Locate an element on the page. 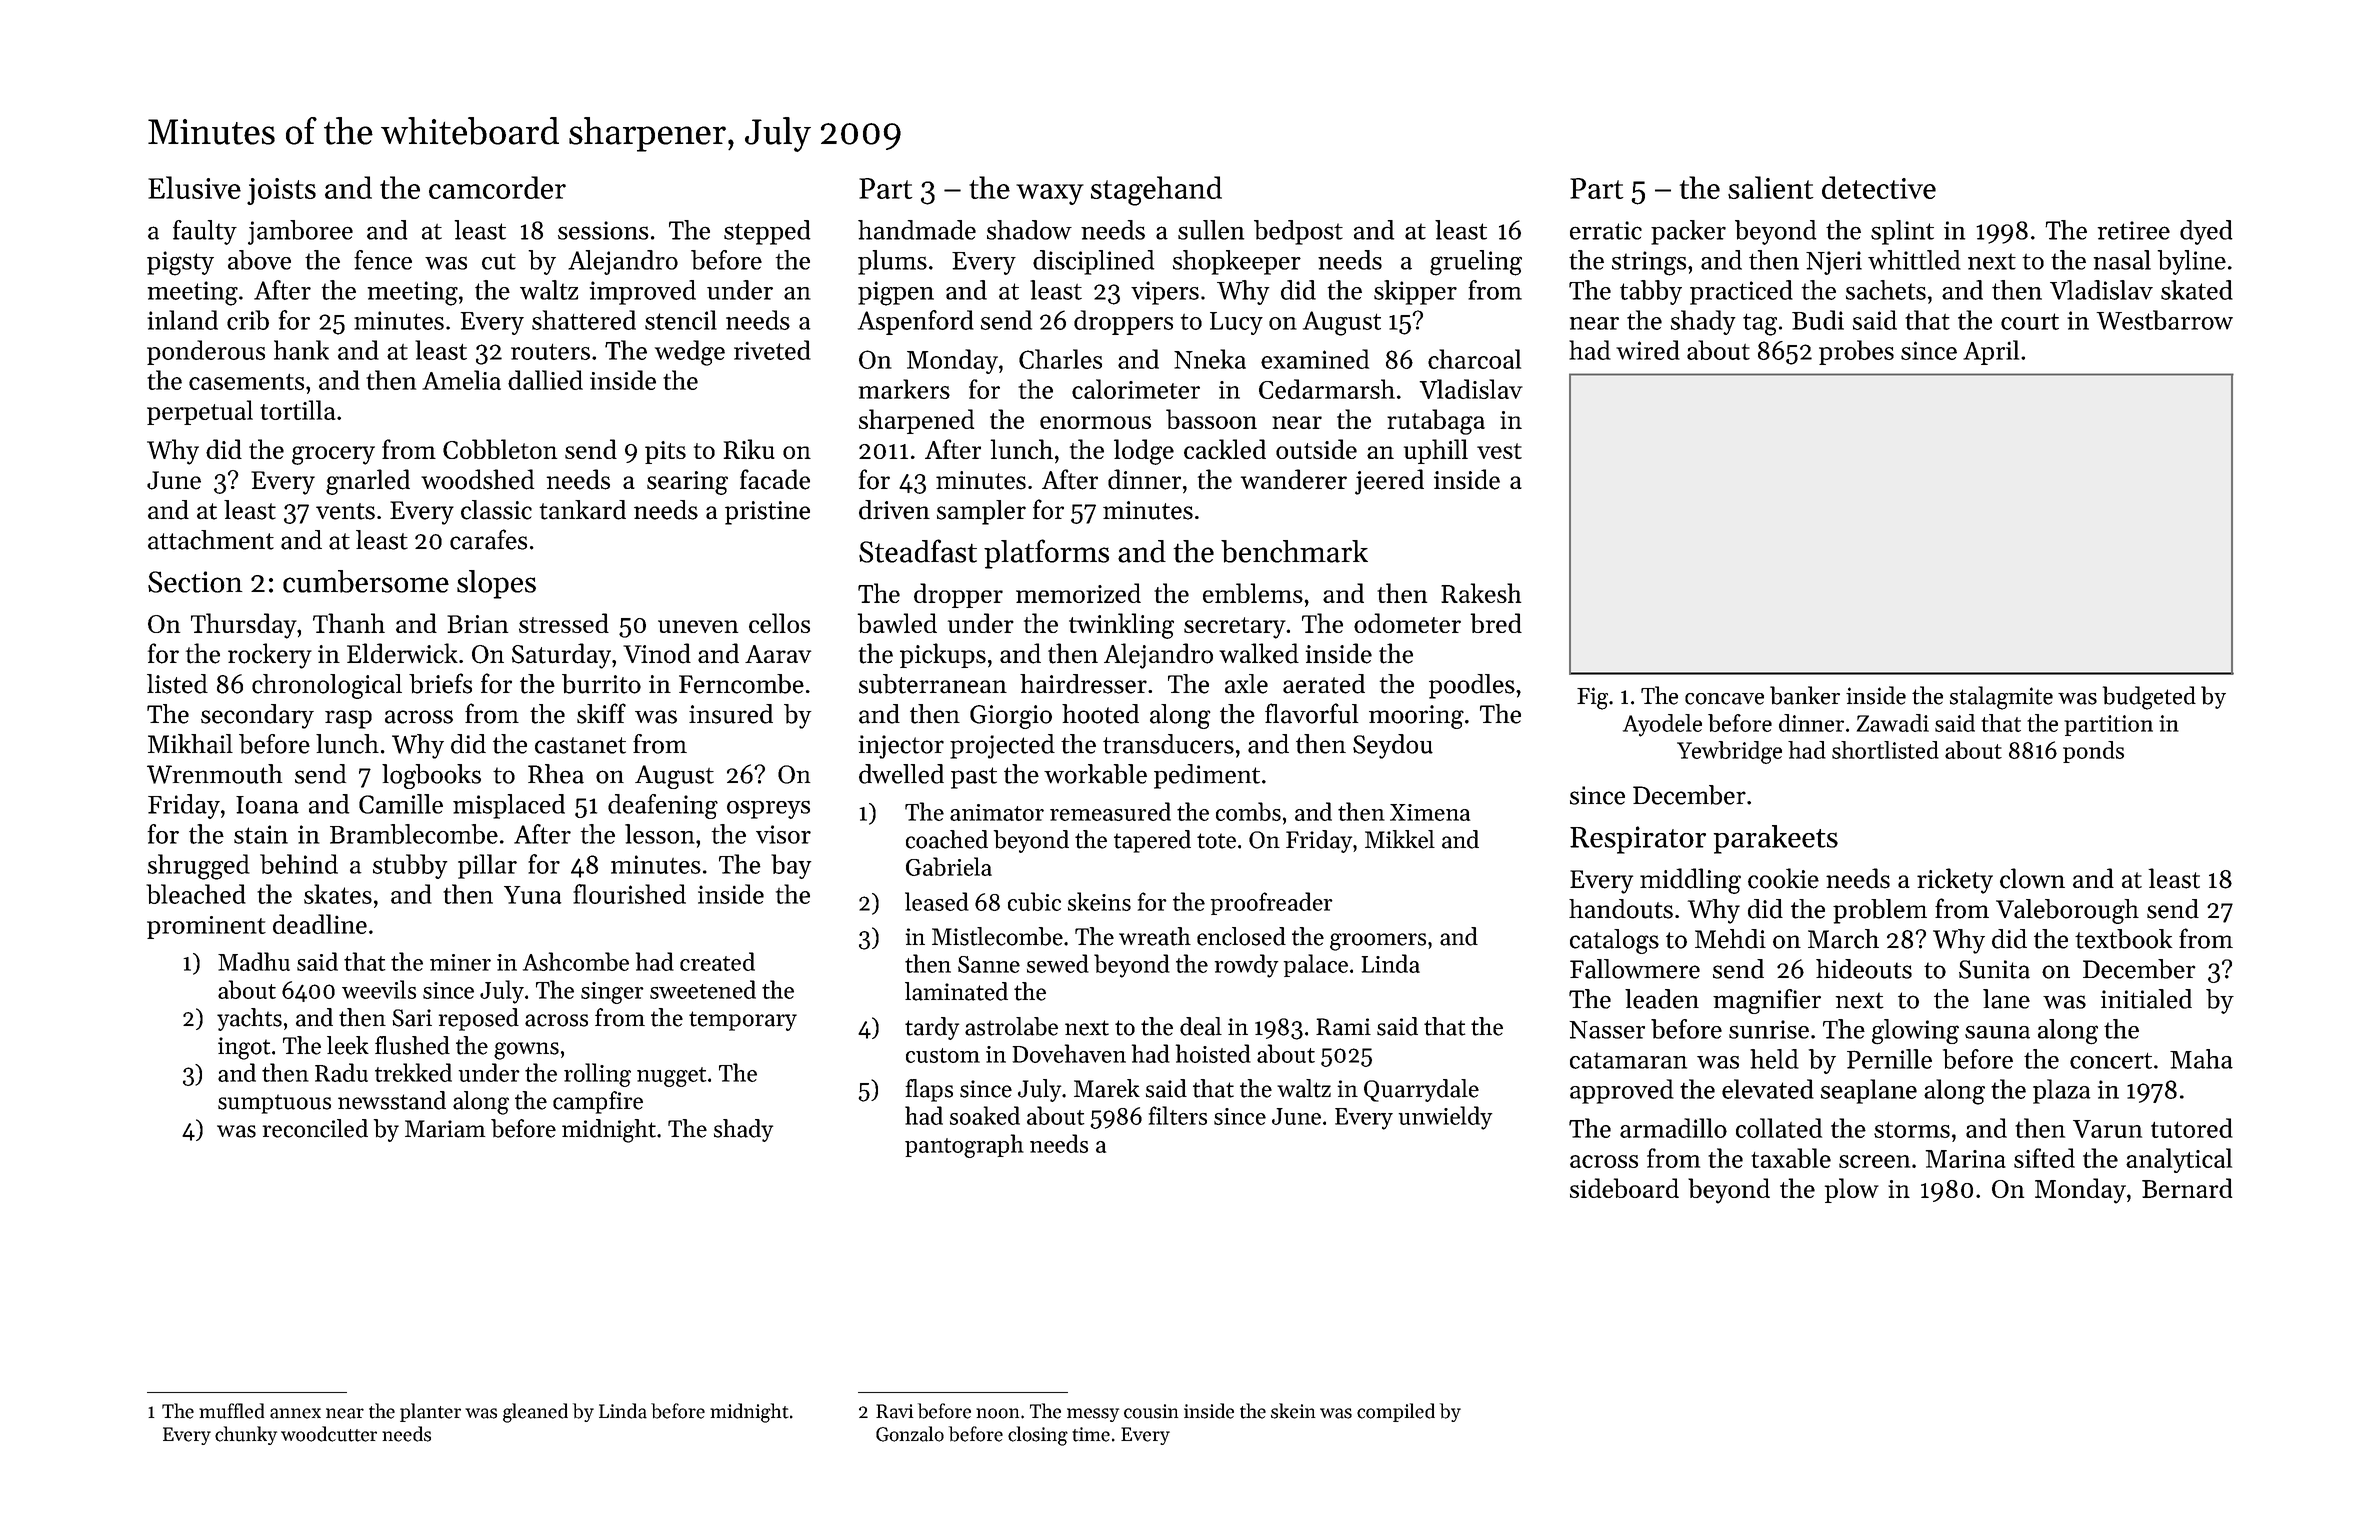 The height and width of the page is (1540, 2380). sampler is located at coordinates (981, 512).
